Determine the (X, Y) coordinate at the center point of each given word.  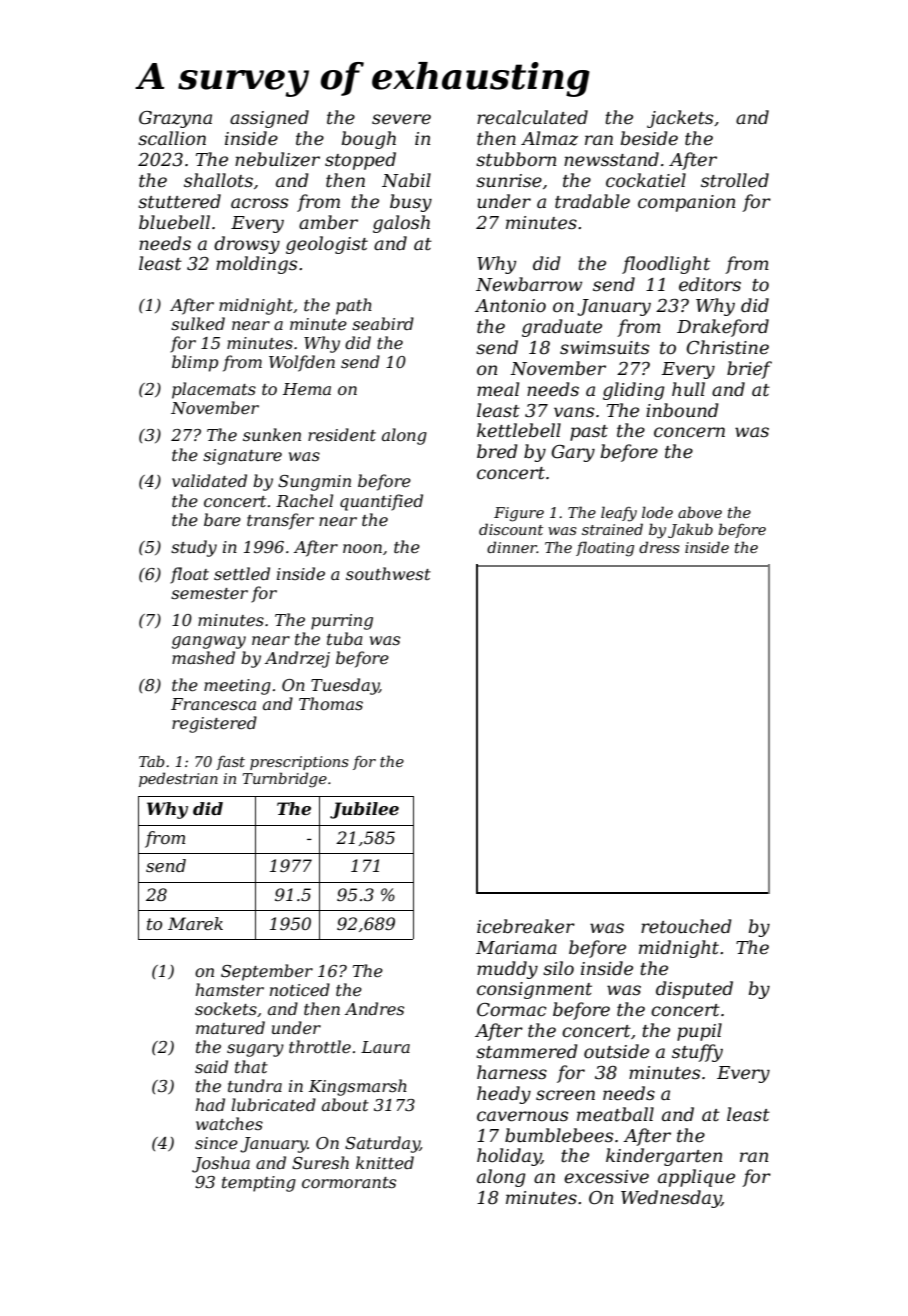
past (589, 433)
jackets (680, 119)
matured (230, 1027)
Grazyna (175, 119)
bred (497, 451)
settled (242, 573)
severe (401, 119)
